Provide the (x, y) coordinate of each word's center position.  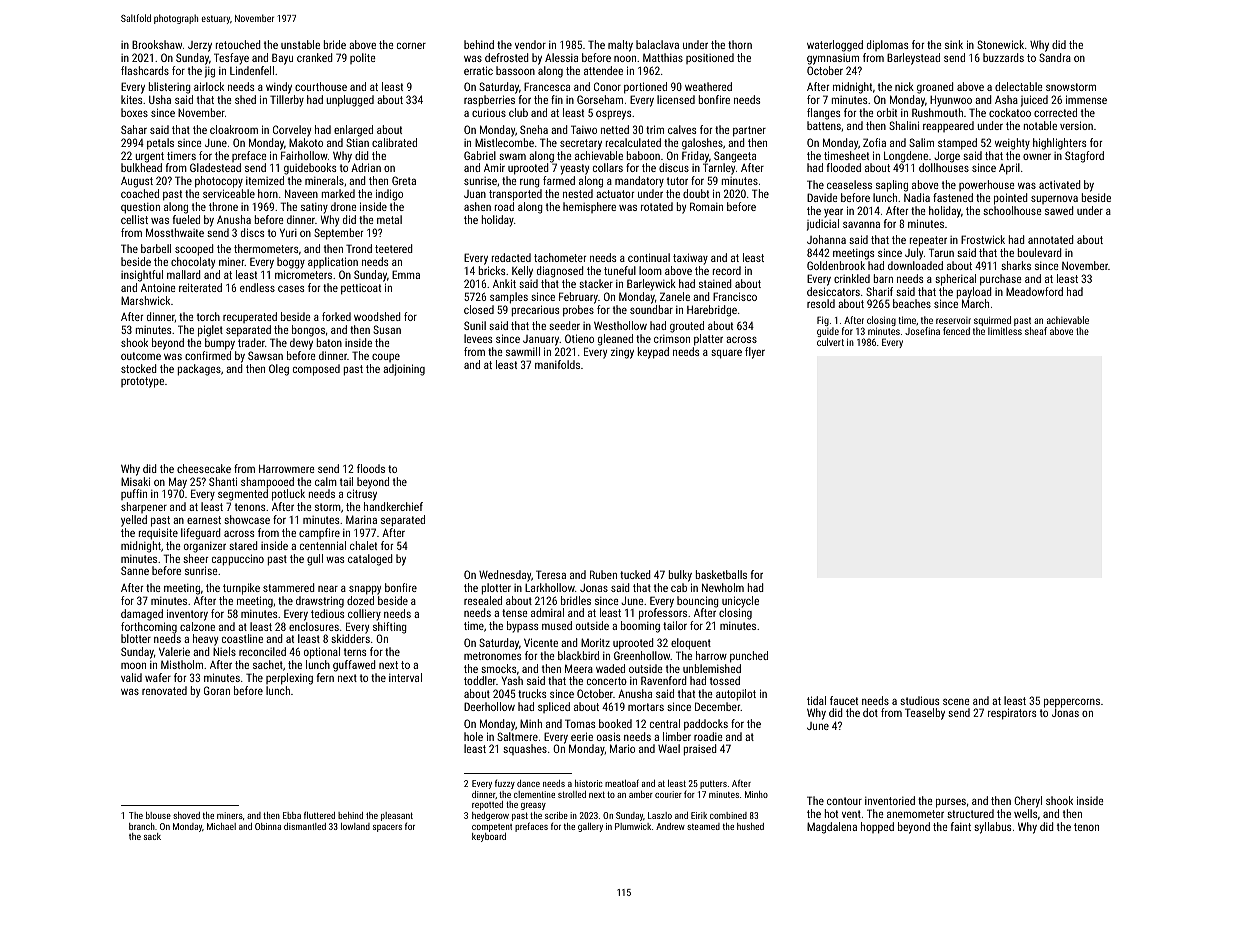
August (137, 182)
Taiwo (584, 129)
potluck (288, 495)
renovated (164, 690)
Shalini (904, 125)
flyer (755, 353)
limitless (1005, 331)
